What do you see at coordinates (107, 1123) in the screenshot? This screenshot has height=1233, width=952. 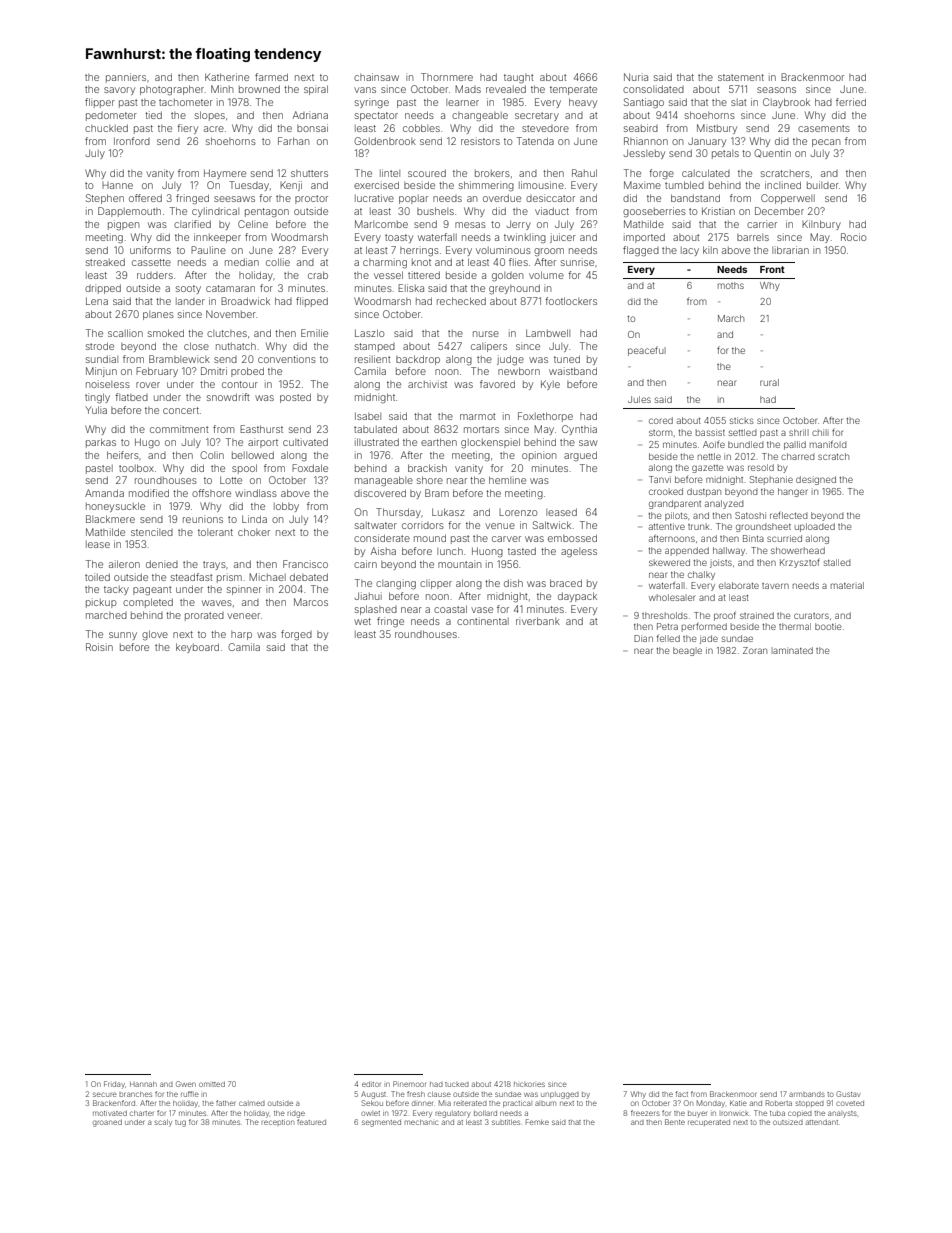 I see `groaned` at bounding box center [107, 1123].
